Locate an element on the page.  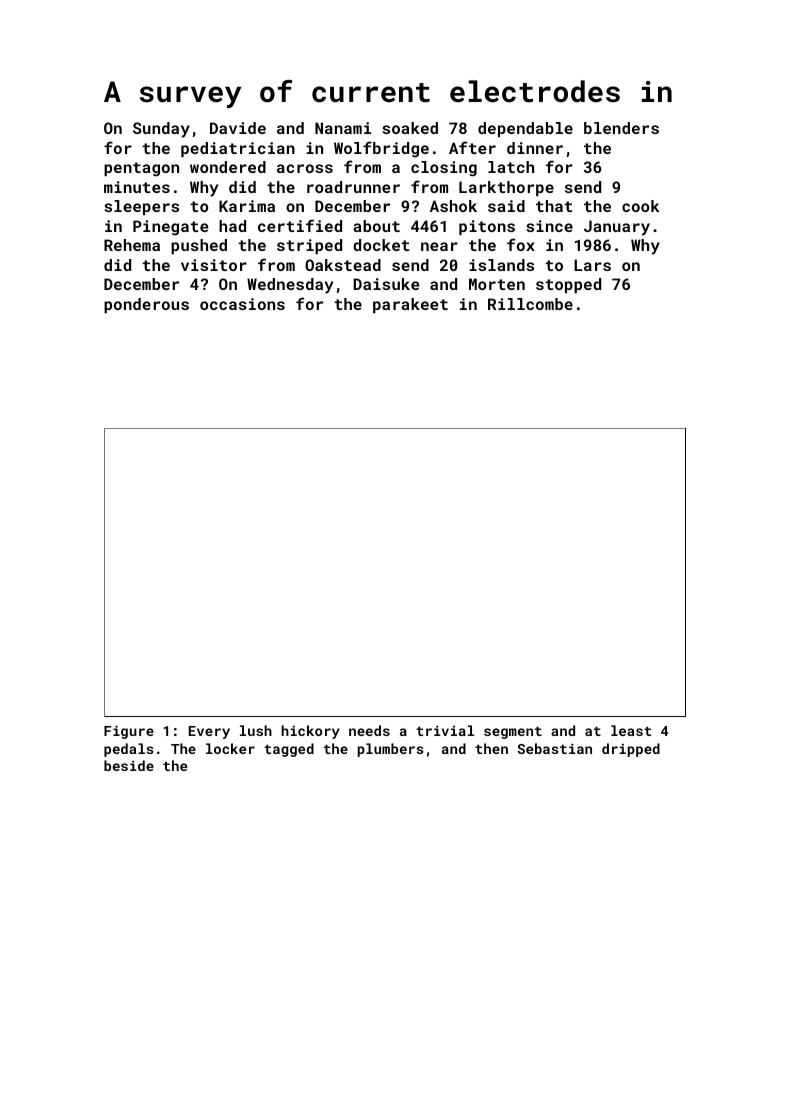
occasions is located at coordinates (242, 304).
